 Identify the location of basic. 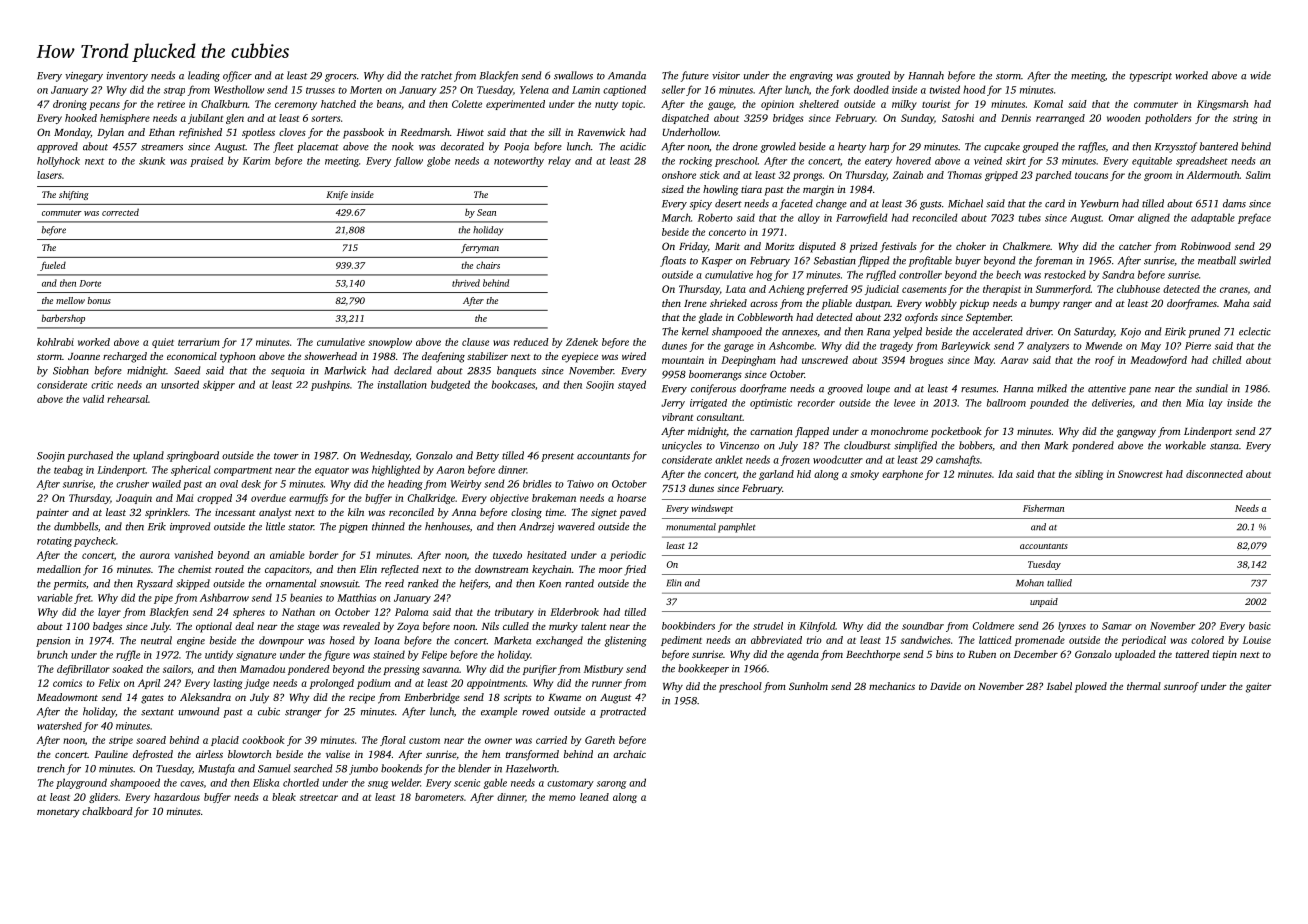
(1260, 626).
